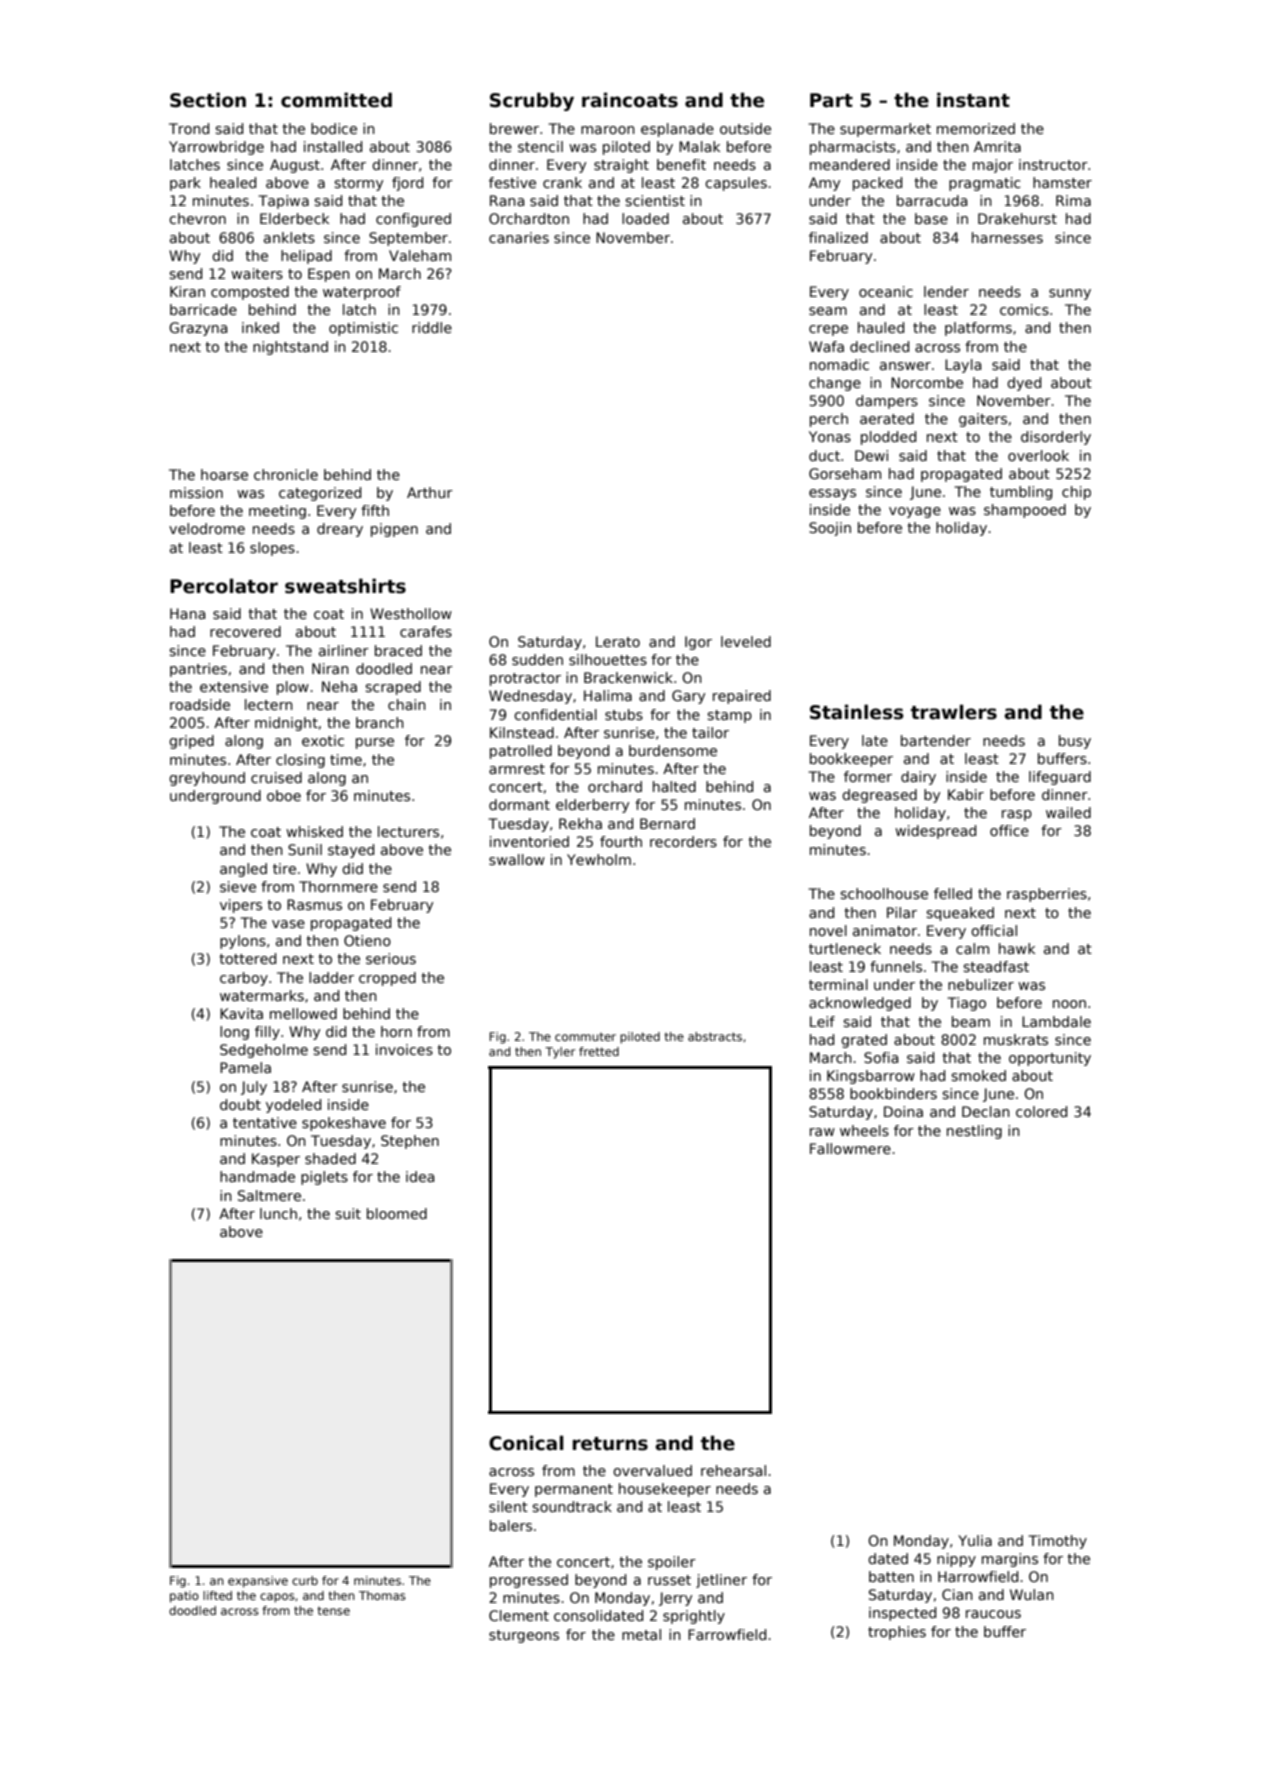  What do you see at coordinates (677, 130) in the screenshot?
I see `esplanade` at bounding box center [677, 130].
